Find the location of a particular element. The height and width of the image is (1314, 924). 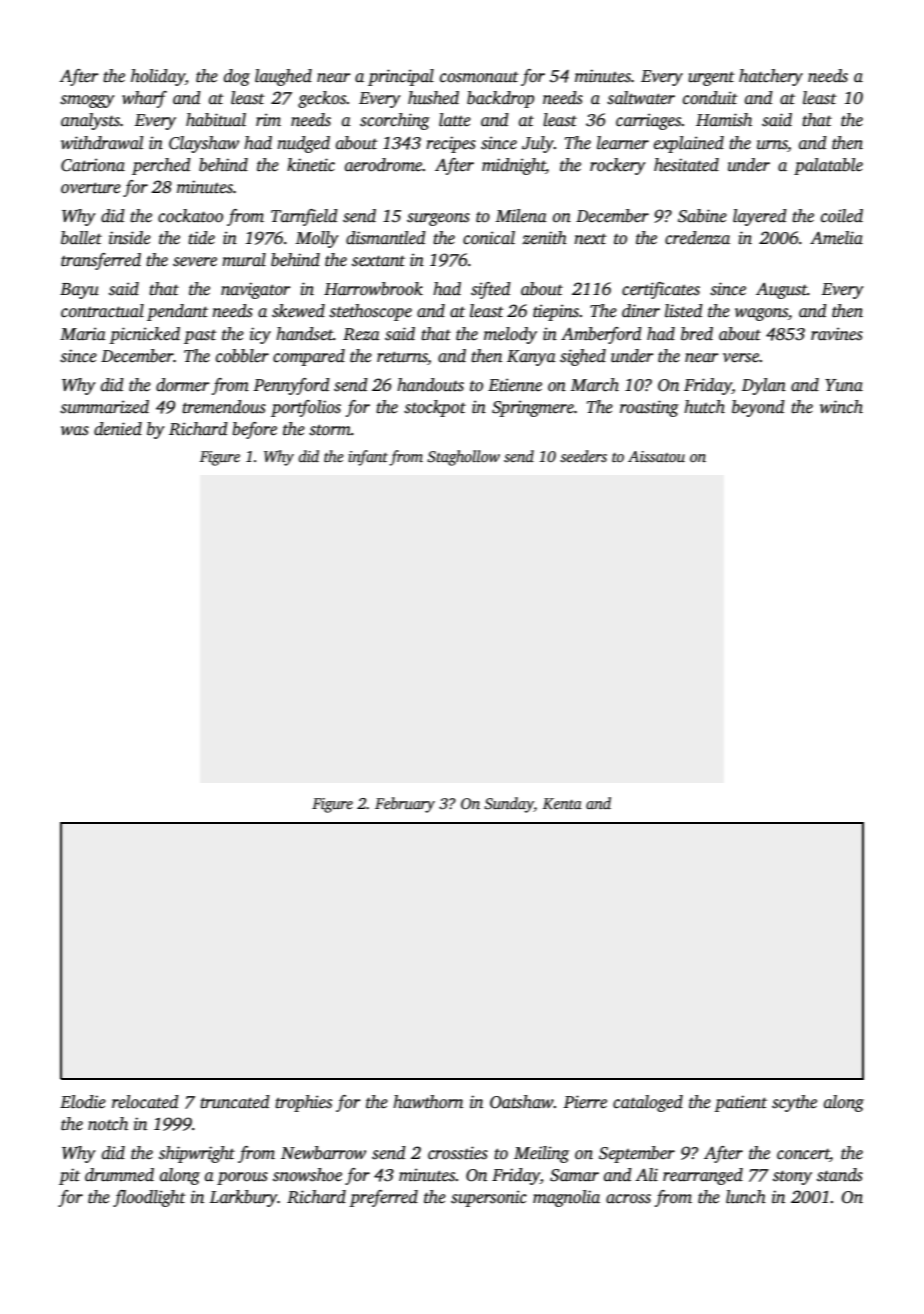

lunch is located at coordinates (746, 1197).
